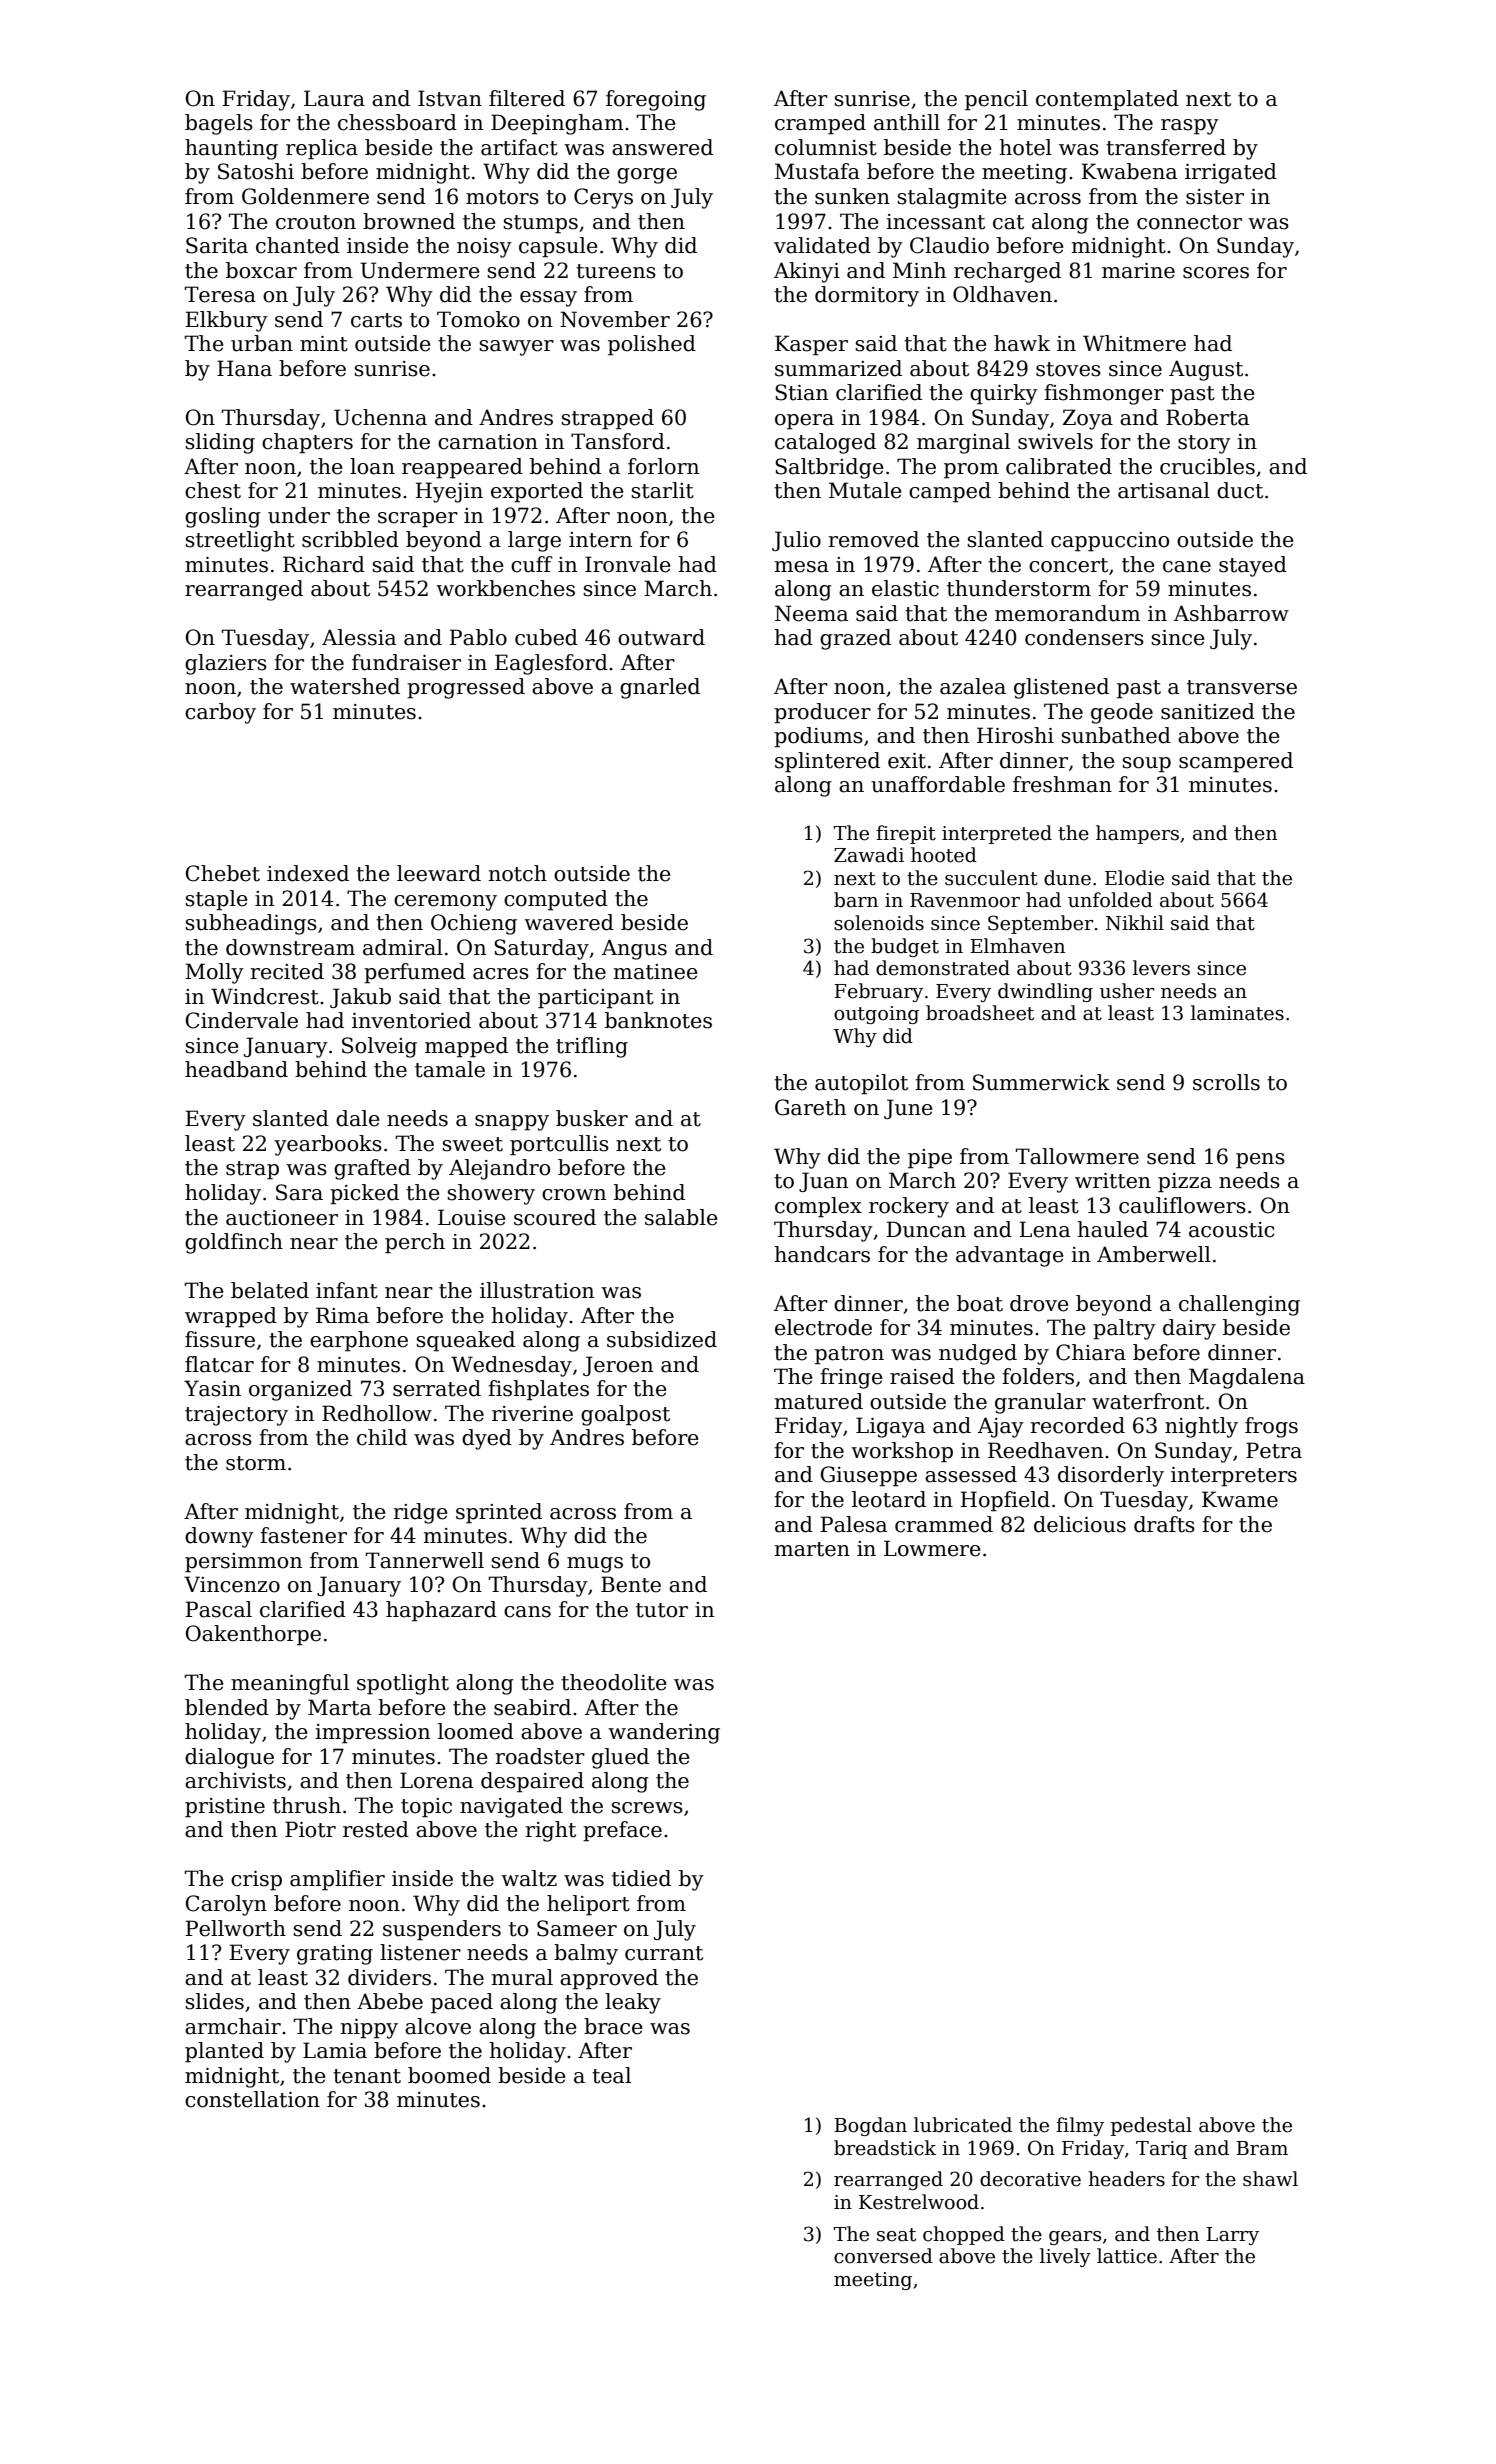 The height and width of the screenshot is (2464, 1496). I want to click on duct, so click(1240, 490).
